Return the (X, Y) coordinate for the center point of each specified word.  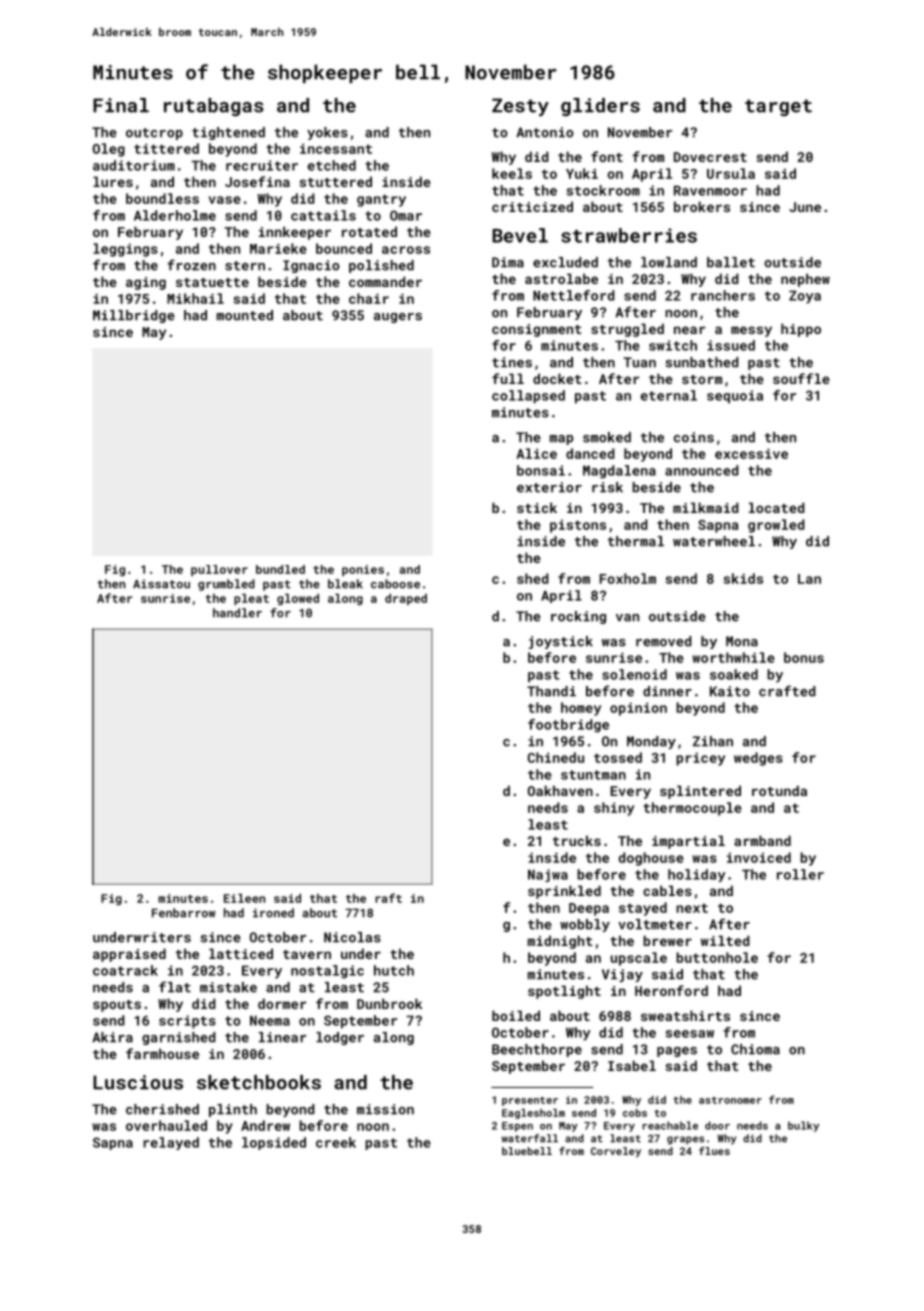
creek (336, 1142)
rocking (578, 617)
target (778, 107)
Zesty (520, 107)
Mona (742, 641)
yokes (327, 133)
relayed (171, 1143)
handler (237, 613)
